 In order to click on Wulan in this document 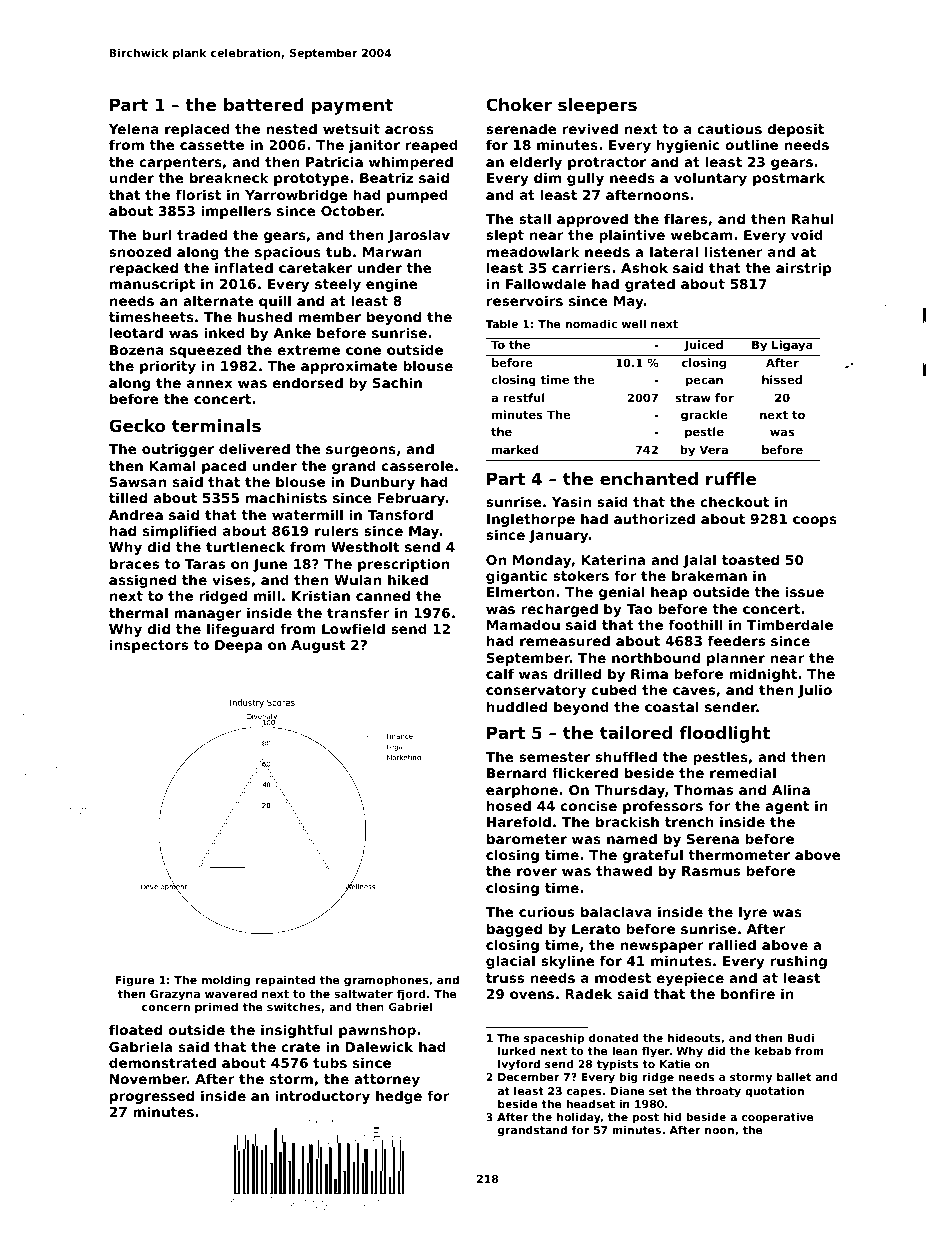, I will do `click(357, 579)`.
